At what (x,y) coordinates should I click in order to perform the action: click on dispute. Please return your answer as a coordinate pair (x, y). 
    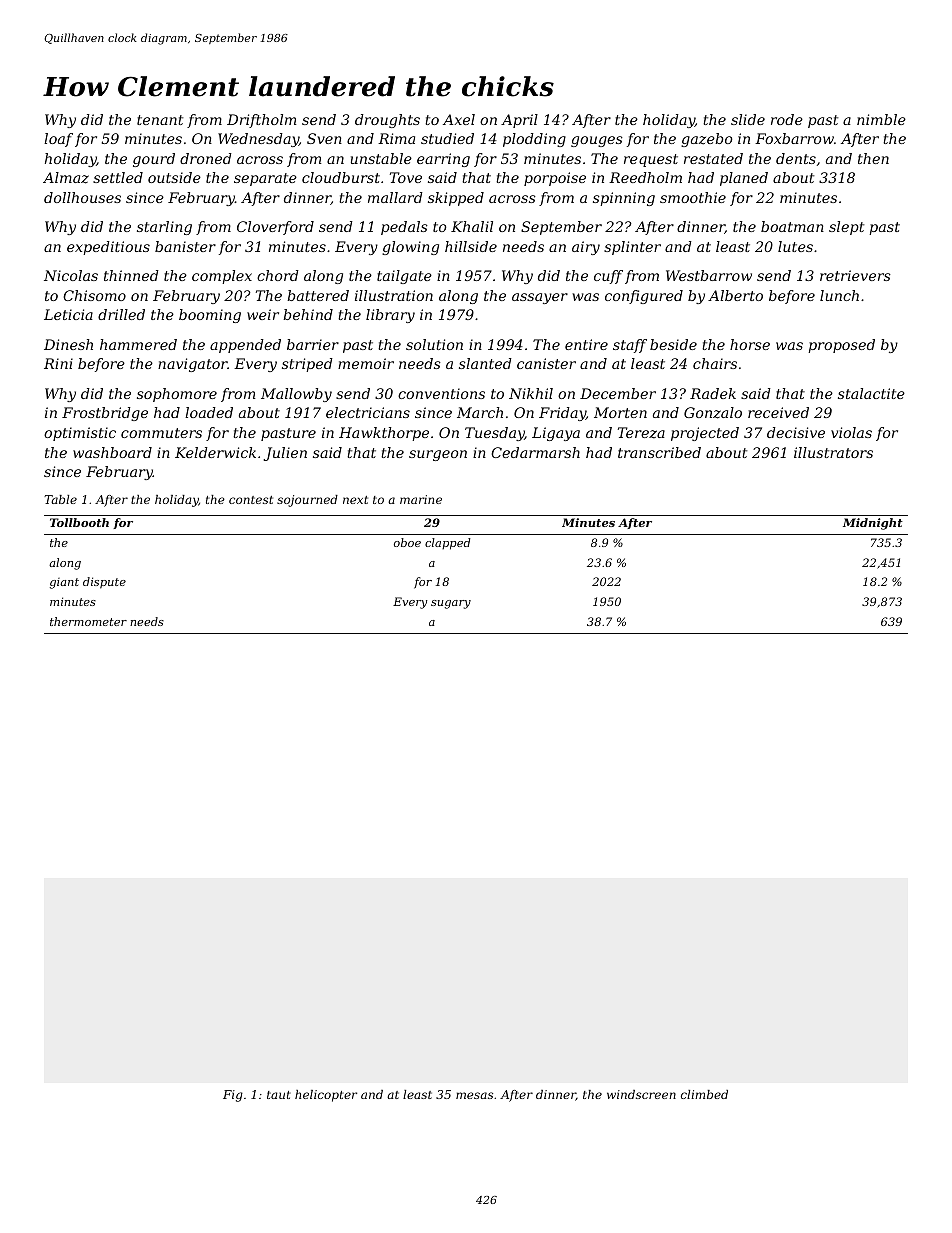
    Looking at the image, I should click on (104, 583).
